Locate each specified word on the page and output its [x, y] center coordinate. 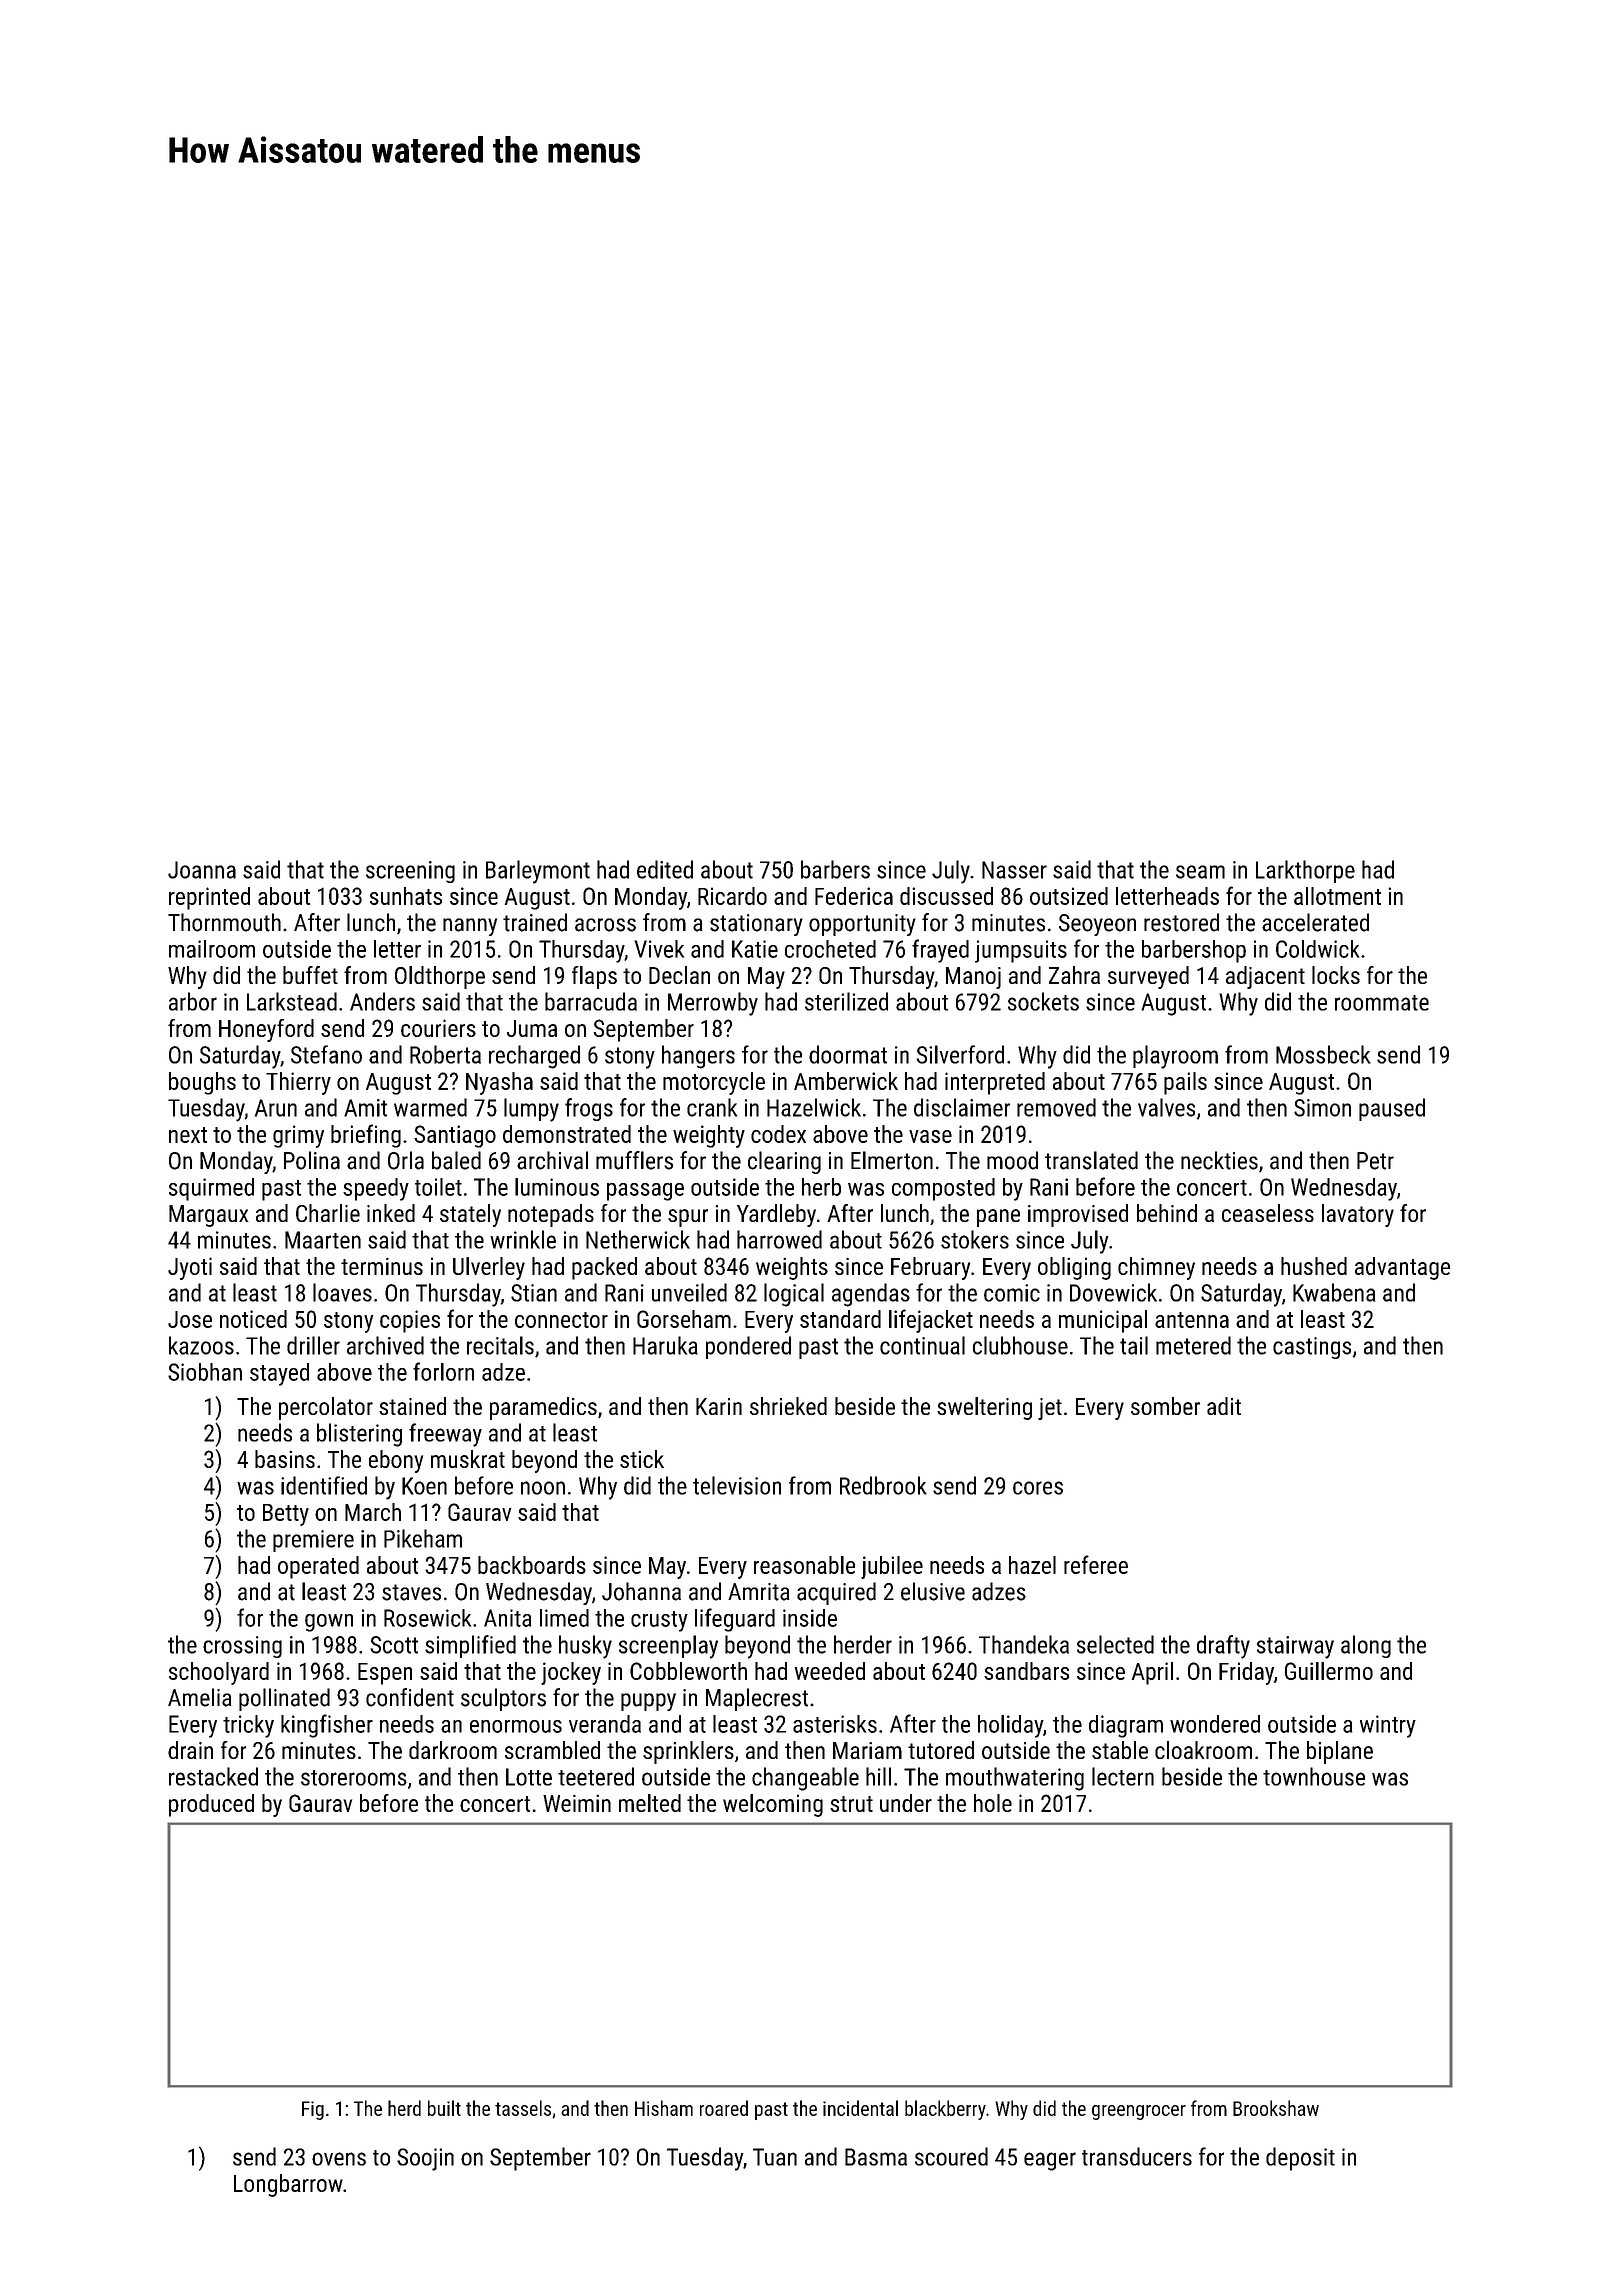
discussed [946, 896]
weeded [830, 1671]
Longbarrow [288, 2185]
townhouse [1314, 1776]
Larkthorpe [1305, 871]
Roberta [445, 1054]
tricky [248, 1726]
